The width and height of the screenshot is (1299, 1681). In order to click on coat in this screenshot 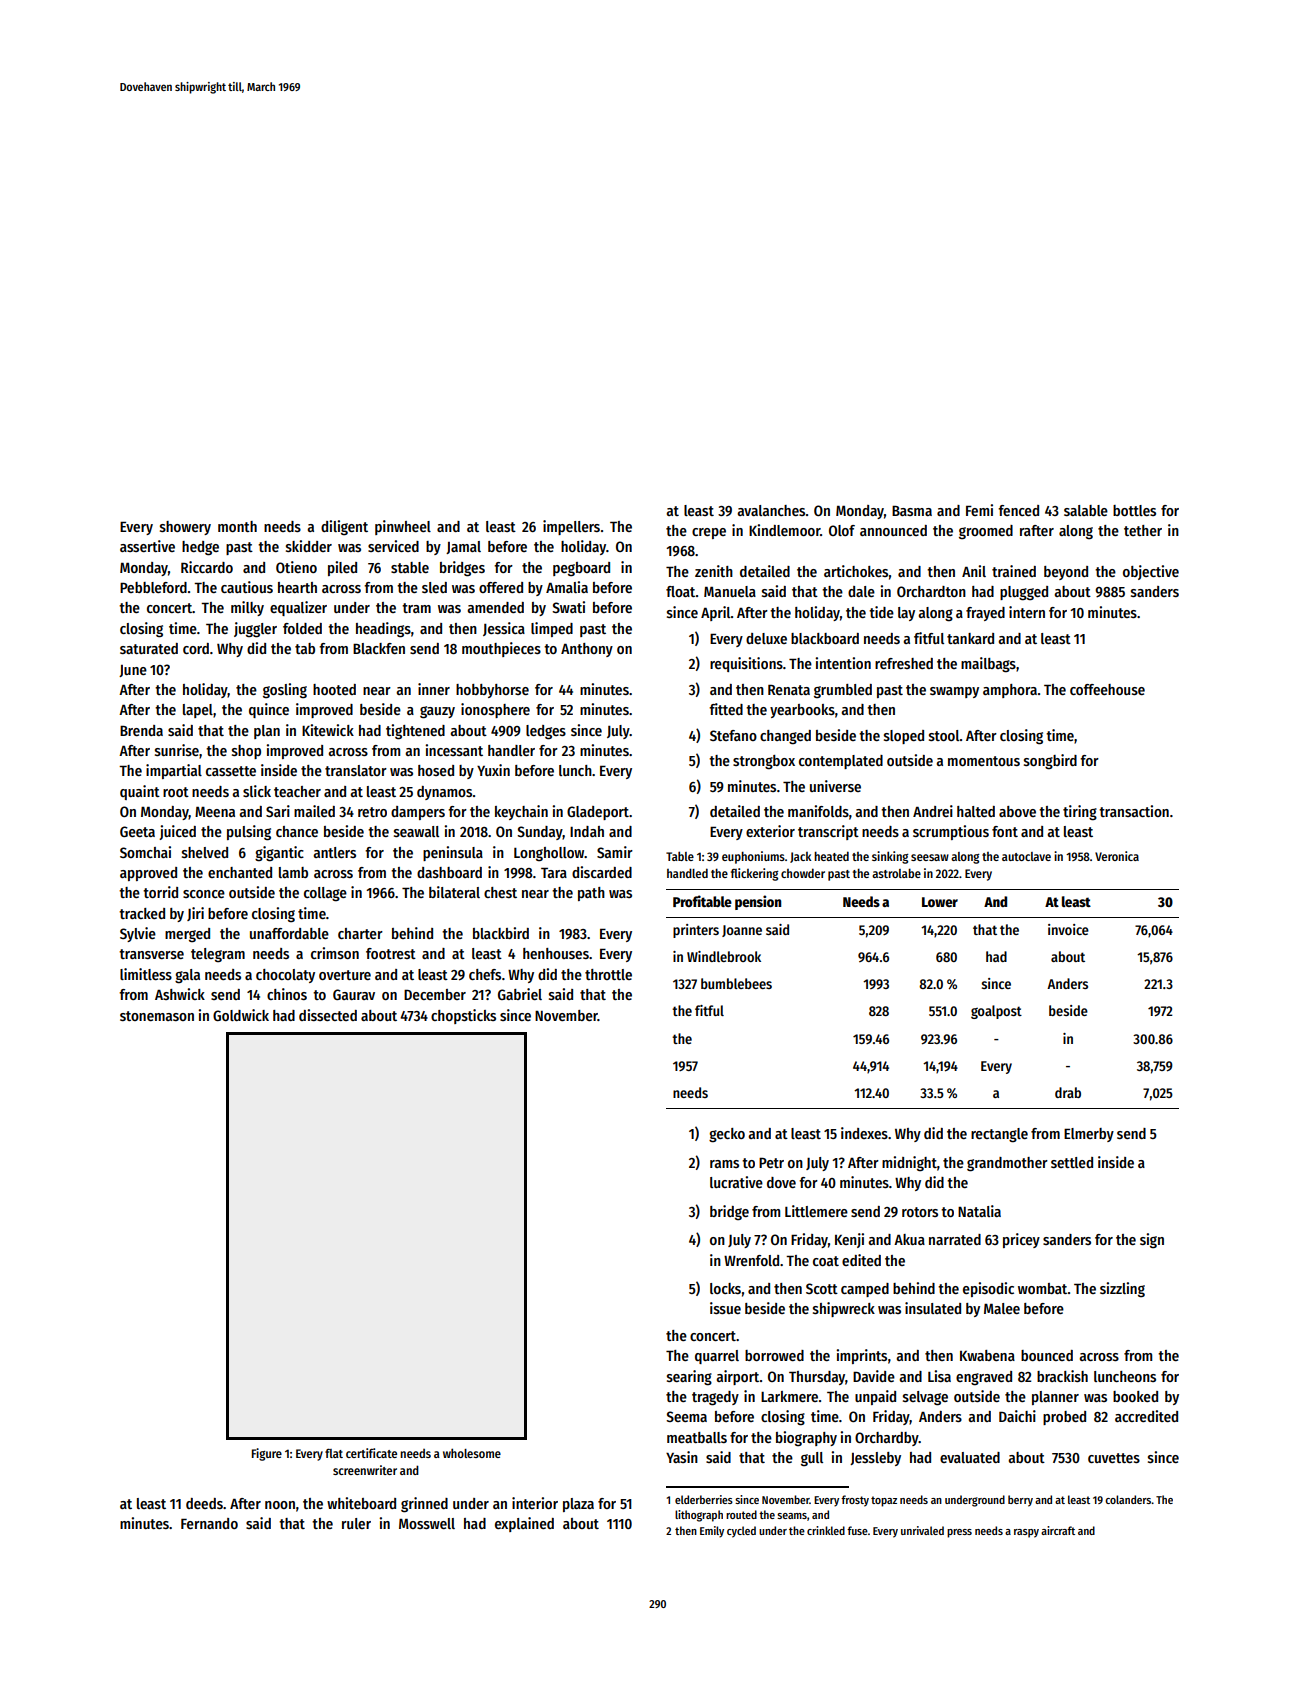, I will do `click(826, 1261)`.
